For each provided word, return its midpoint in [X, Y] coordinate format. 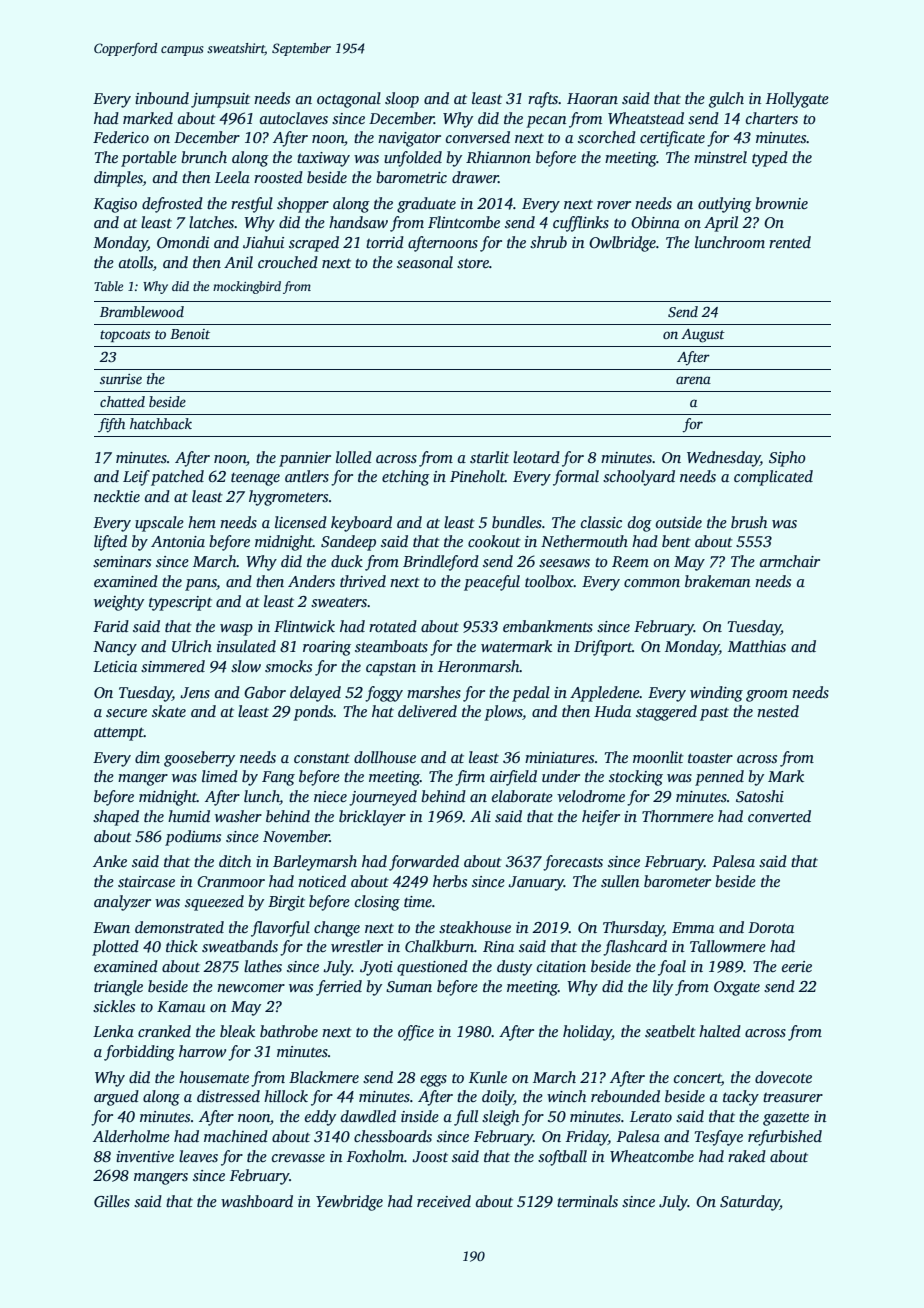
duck [347, 561]
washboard [257, 1201]
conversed [478, 137]
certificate [672, 139]
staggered [666, 713]
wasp [236, 630]
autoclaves [294, 118]
